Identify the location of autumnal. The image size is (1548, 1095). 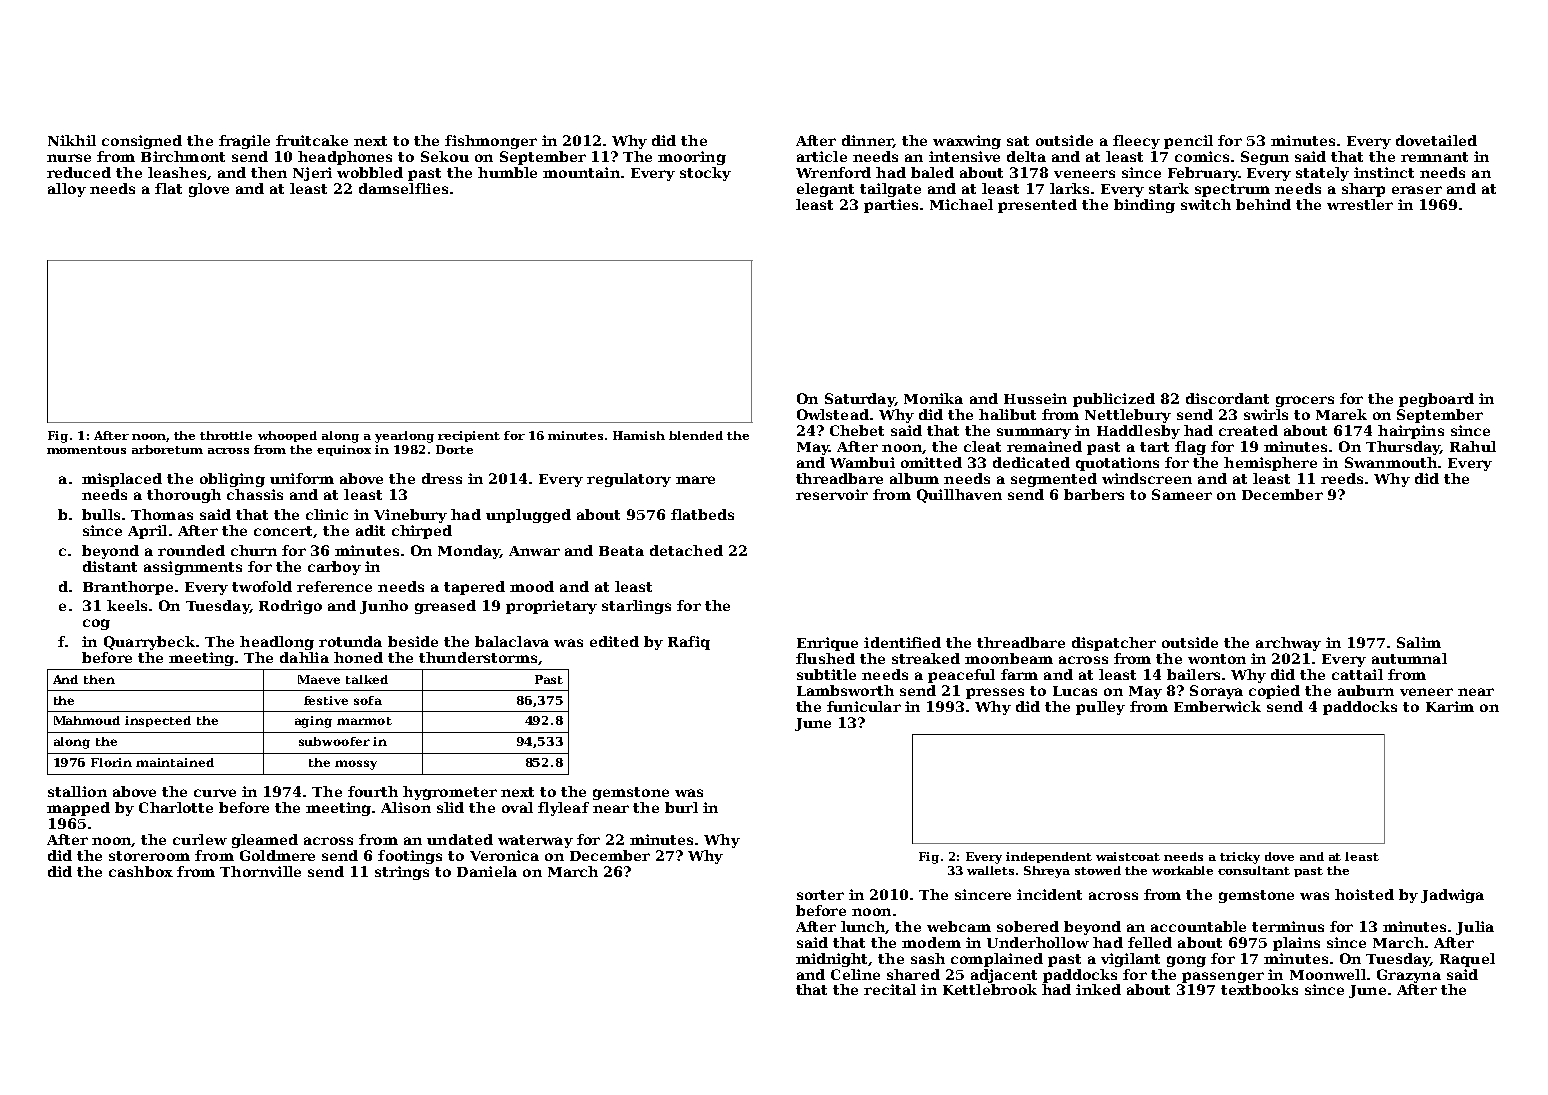
(1409, 658).
